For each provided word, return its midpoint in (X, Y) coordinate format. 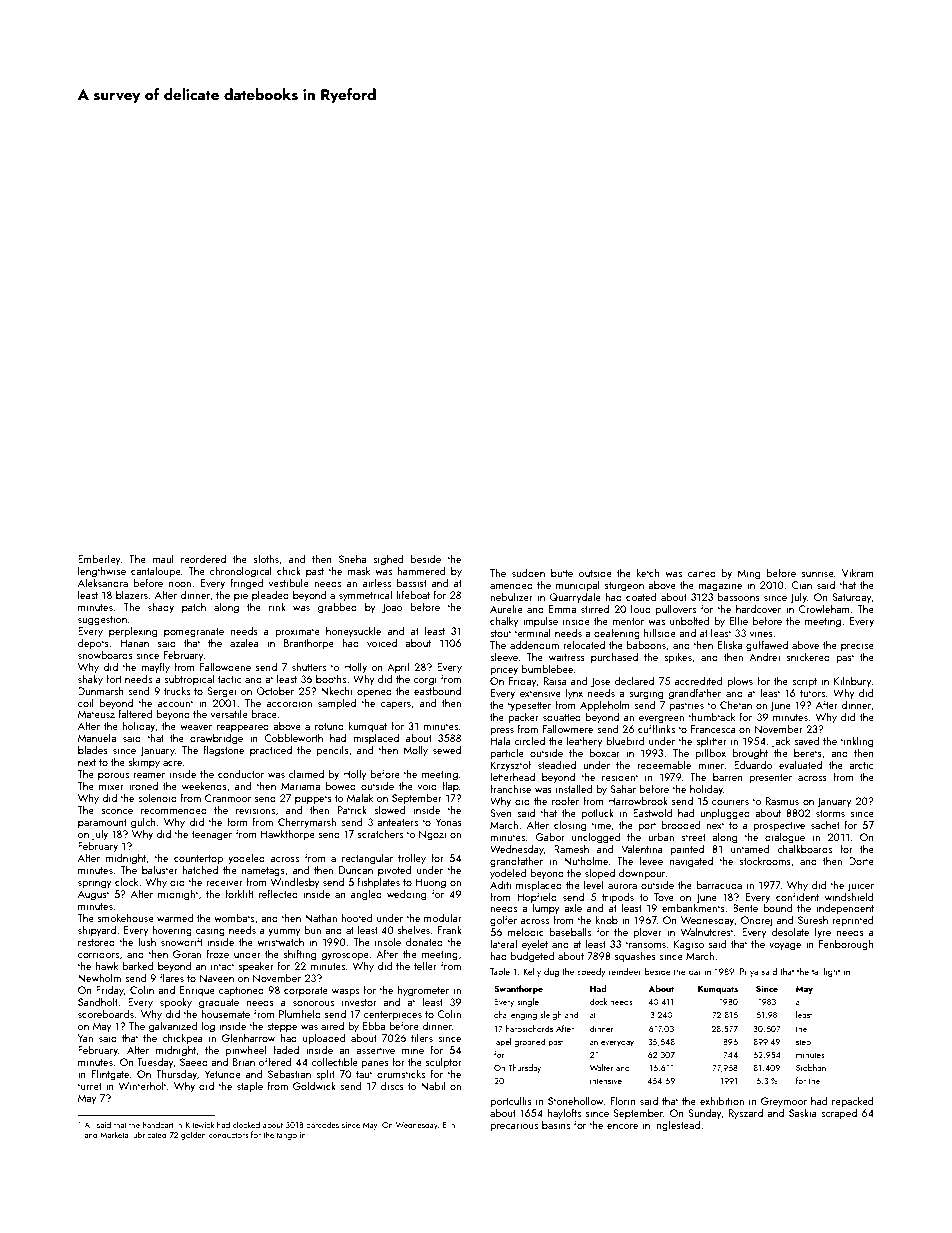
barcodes (322, 1124)
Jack (780, 742)
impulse (540, 621)
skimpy (144, 763)
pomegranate (194, 633)
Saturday (851, 598)
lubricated (149, 1134)
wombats (234, 917)
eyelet (535, 945)
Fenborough (846, 945)
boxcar (605, 752)
